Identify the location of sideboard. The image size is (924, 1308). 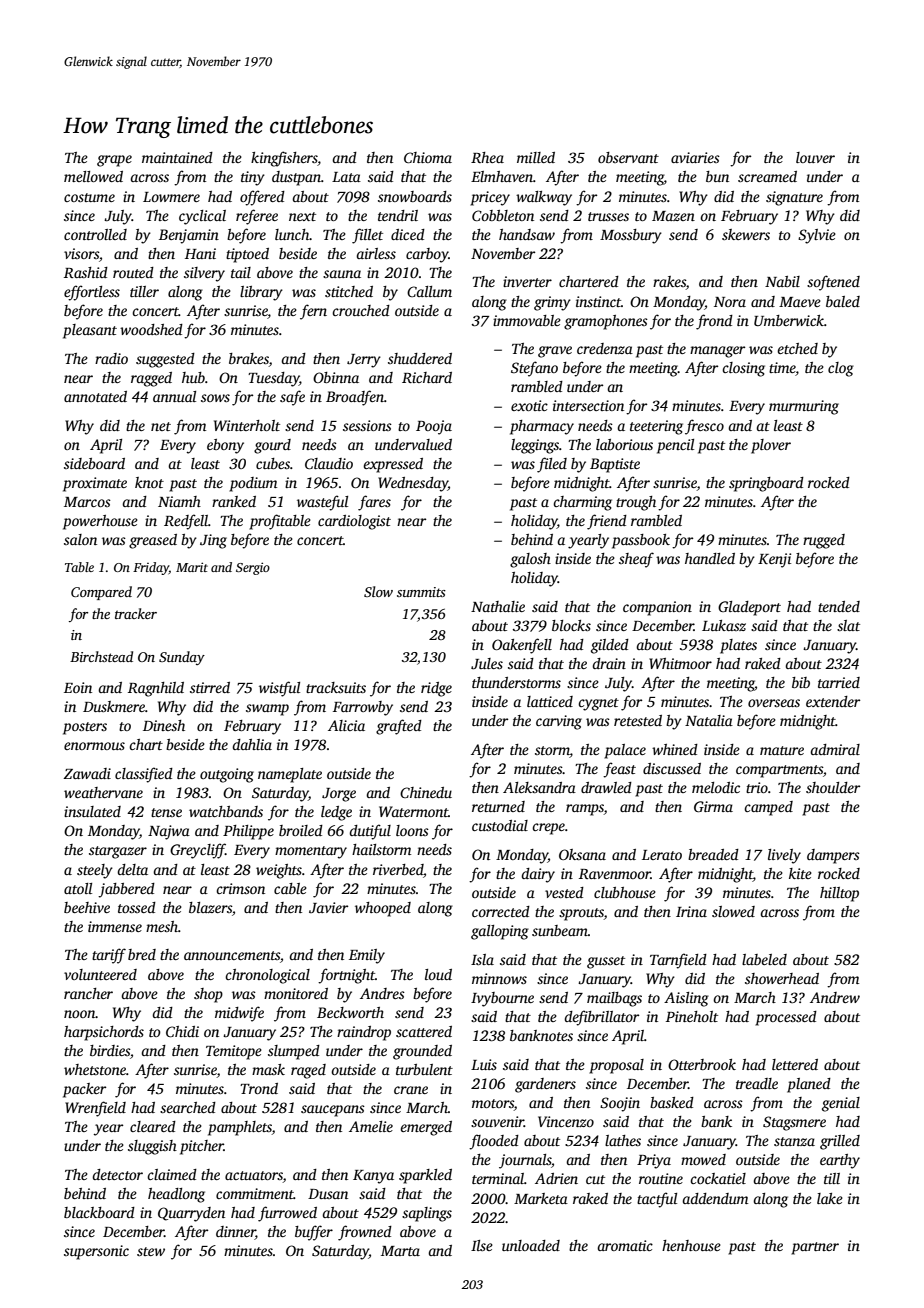
(94, 463).
